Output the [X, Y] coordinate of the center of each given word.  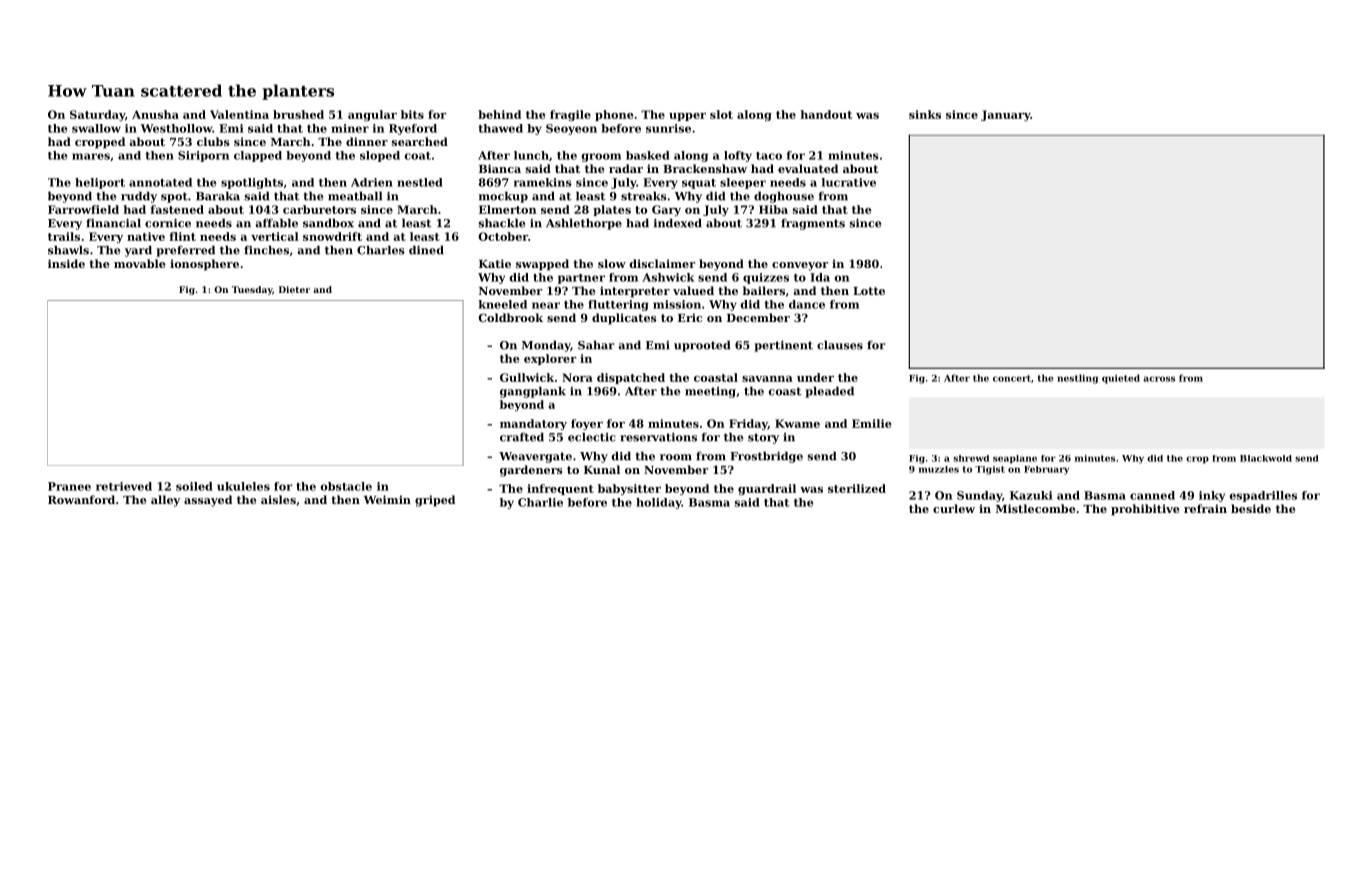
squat [699, 184]
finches [266, 250]
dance [807, 304]
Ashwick [668, 277]
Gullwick [527, 377]
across [1159, 379]
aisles [278, 499]
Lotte [869, 291]
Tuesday [252, 290]
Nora [577, 377]
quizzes [766, 278]
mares [91, 156]
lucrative [849, 182]
